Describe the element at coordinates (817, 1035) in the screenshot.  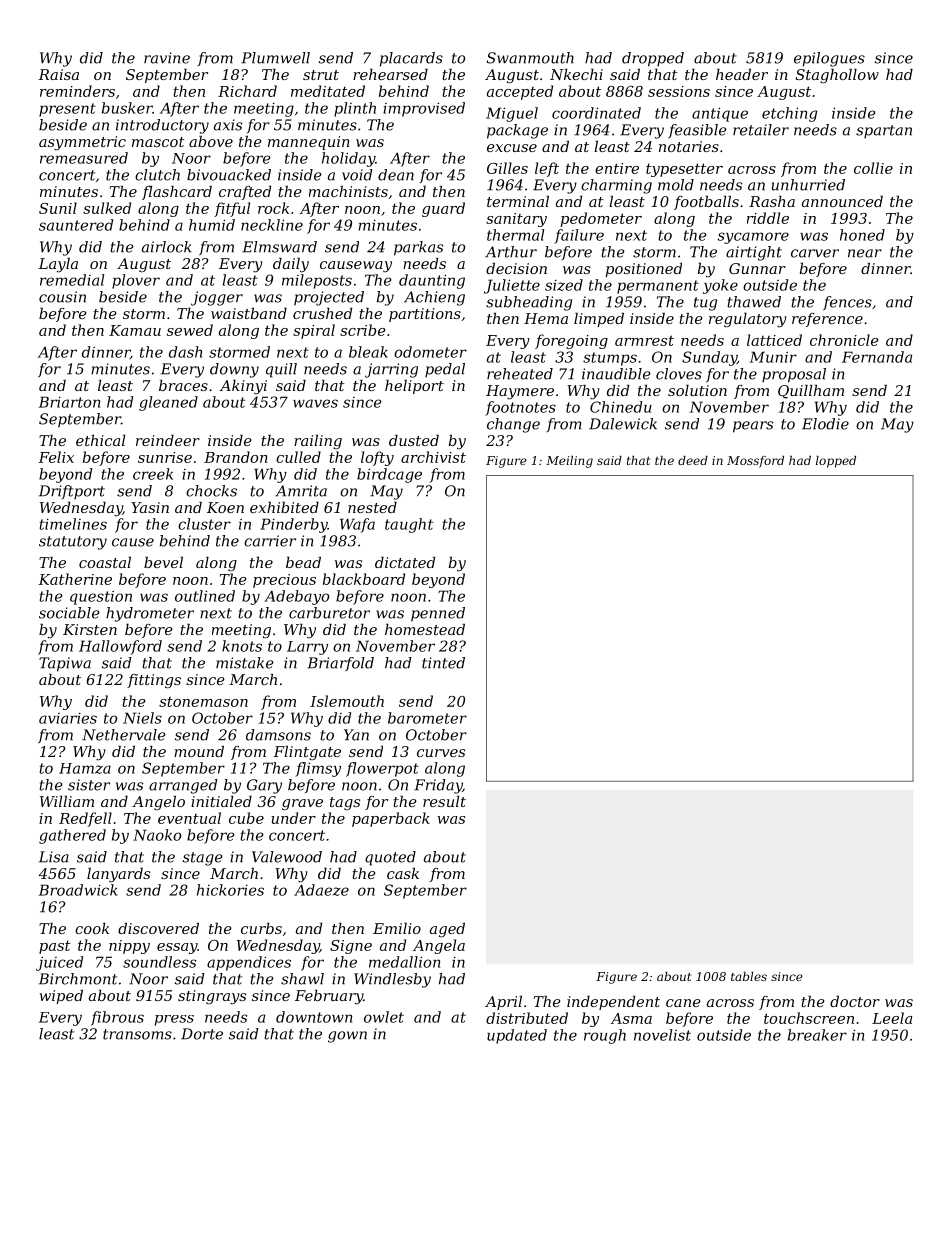
I see `breaker` at that location.
